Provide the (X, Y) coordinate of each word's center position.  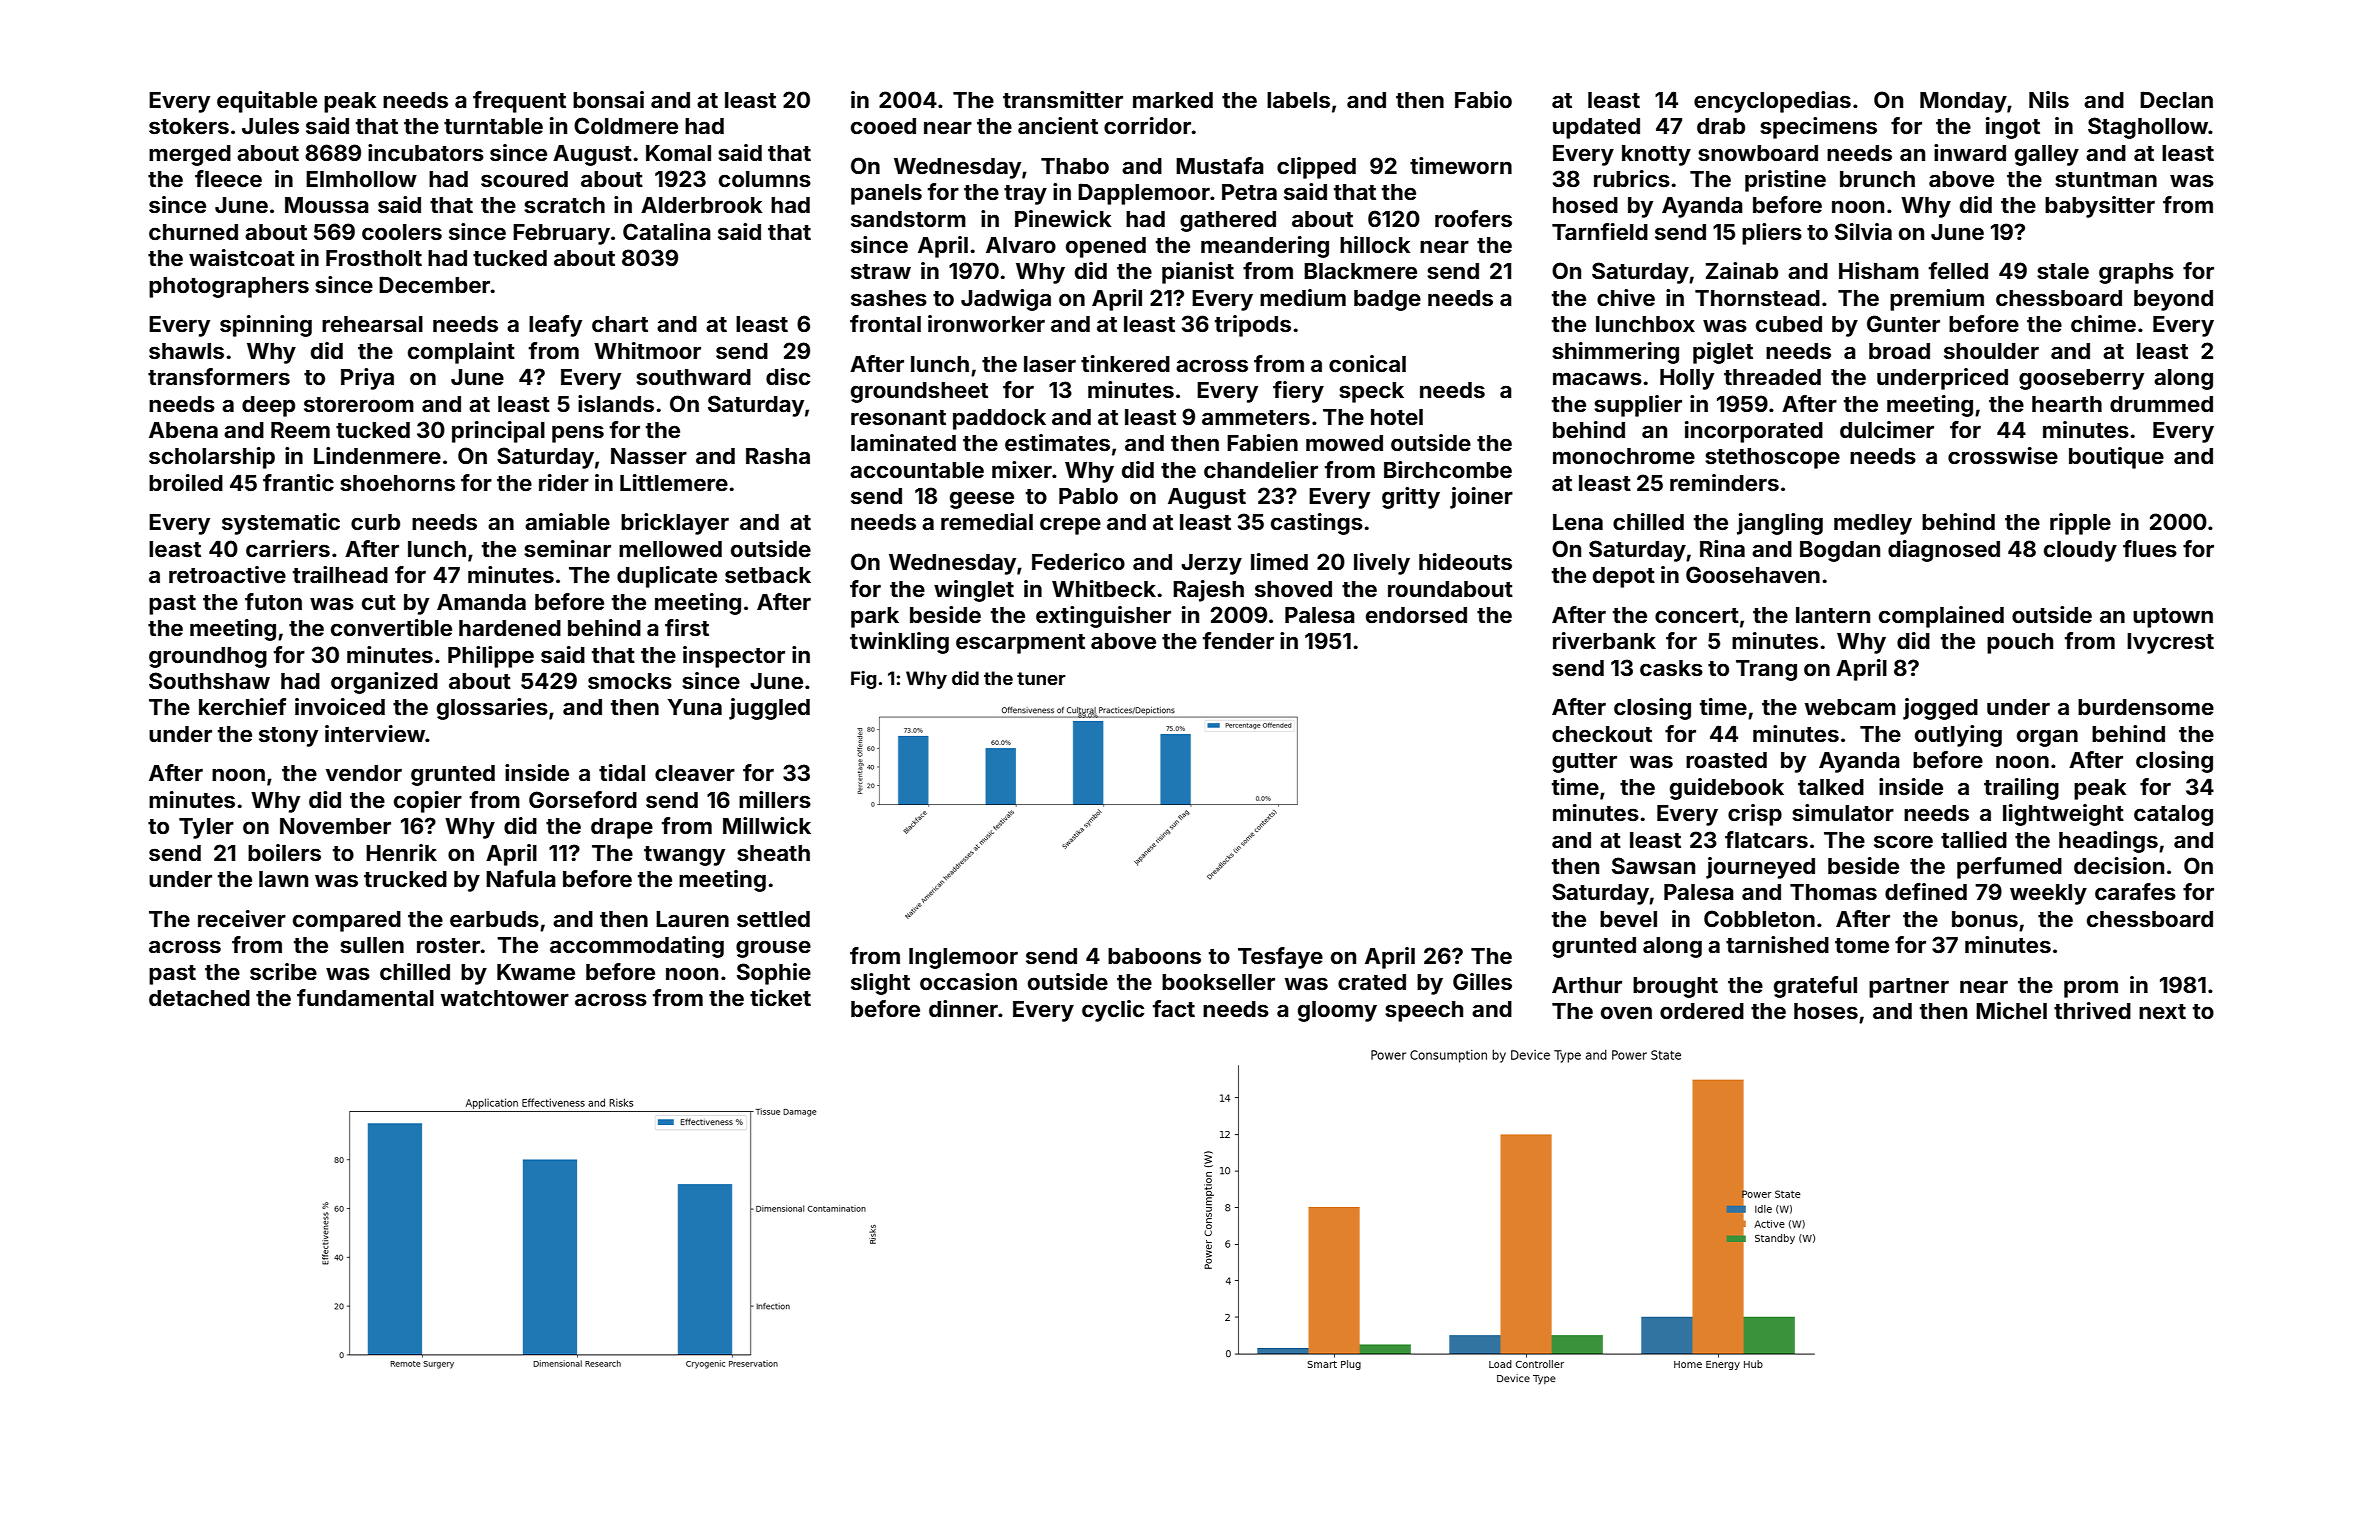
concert (1697, 615)
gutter (1584, 763)
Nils (2049, 99)
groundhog (208, 657)
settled (773, 919)
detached (199, 998)
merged (190, 155)
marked (1173, 100)
